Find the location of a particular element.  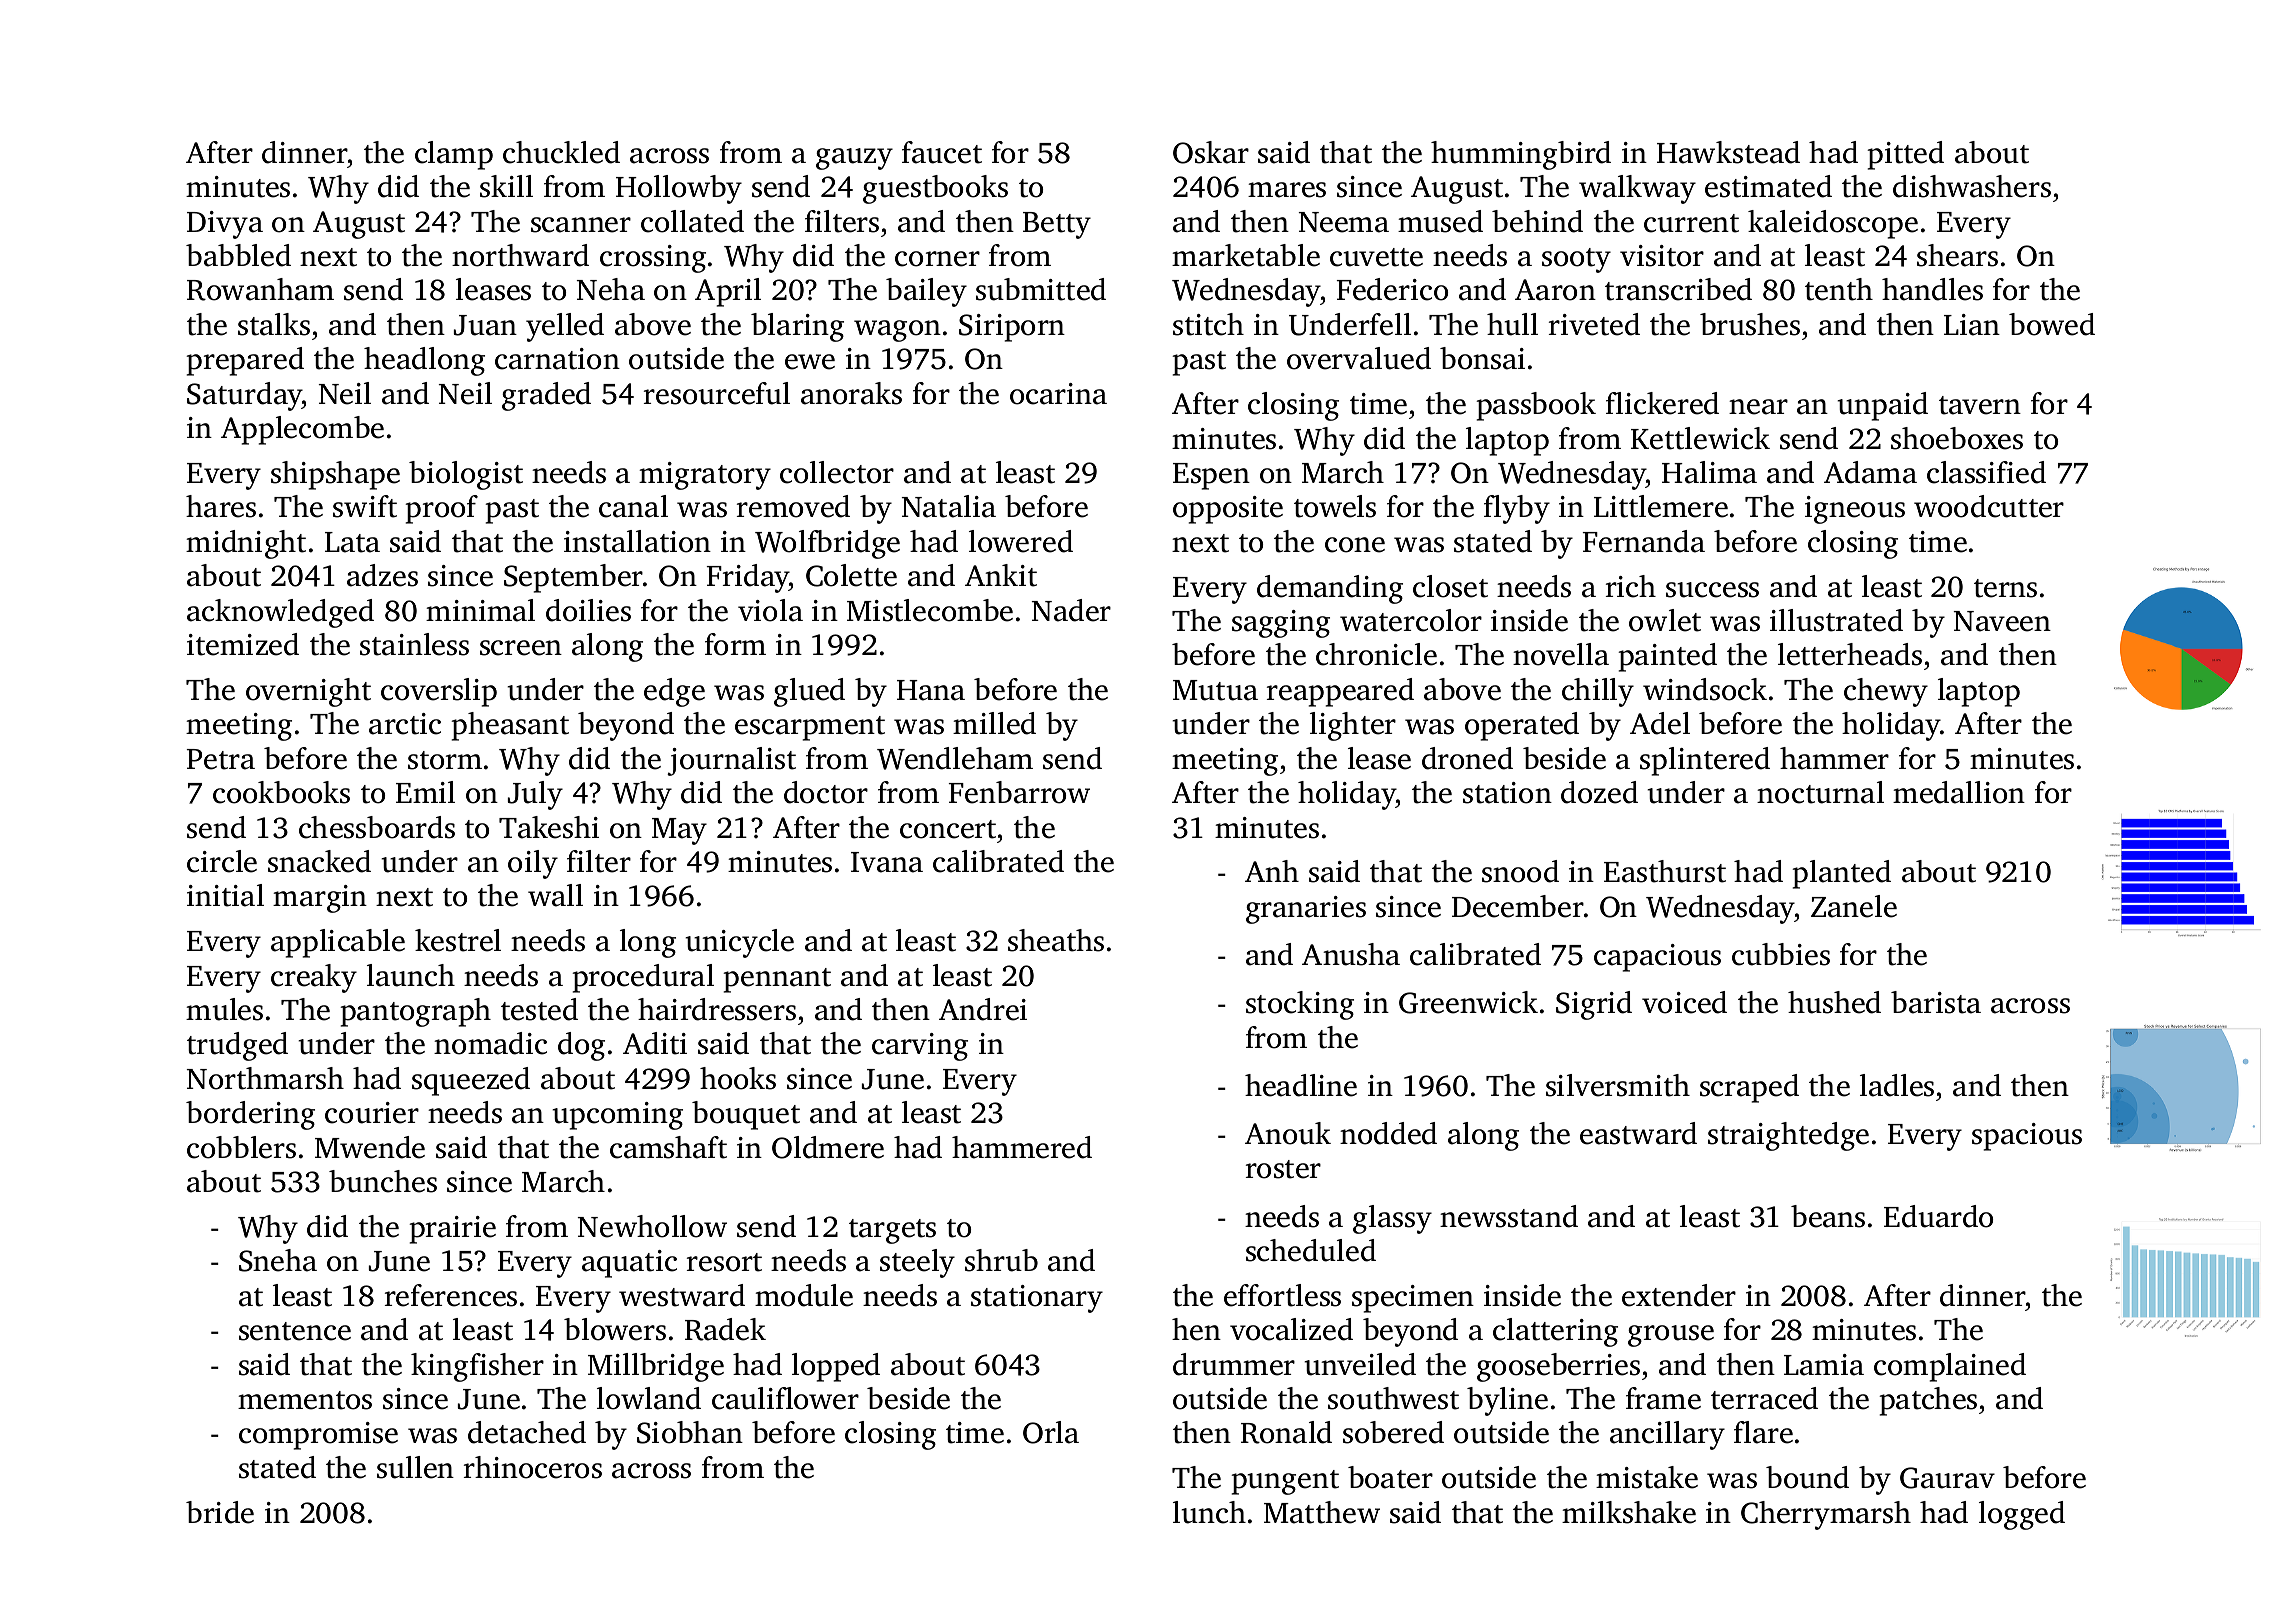

doilies is located at coordinates (588, 610).
